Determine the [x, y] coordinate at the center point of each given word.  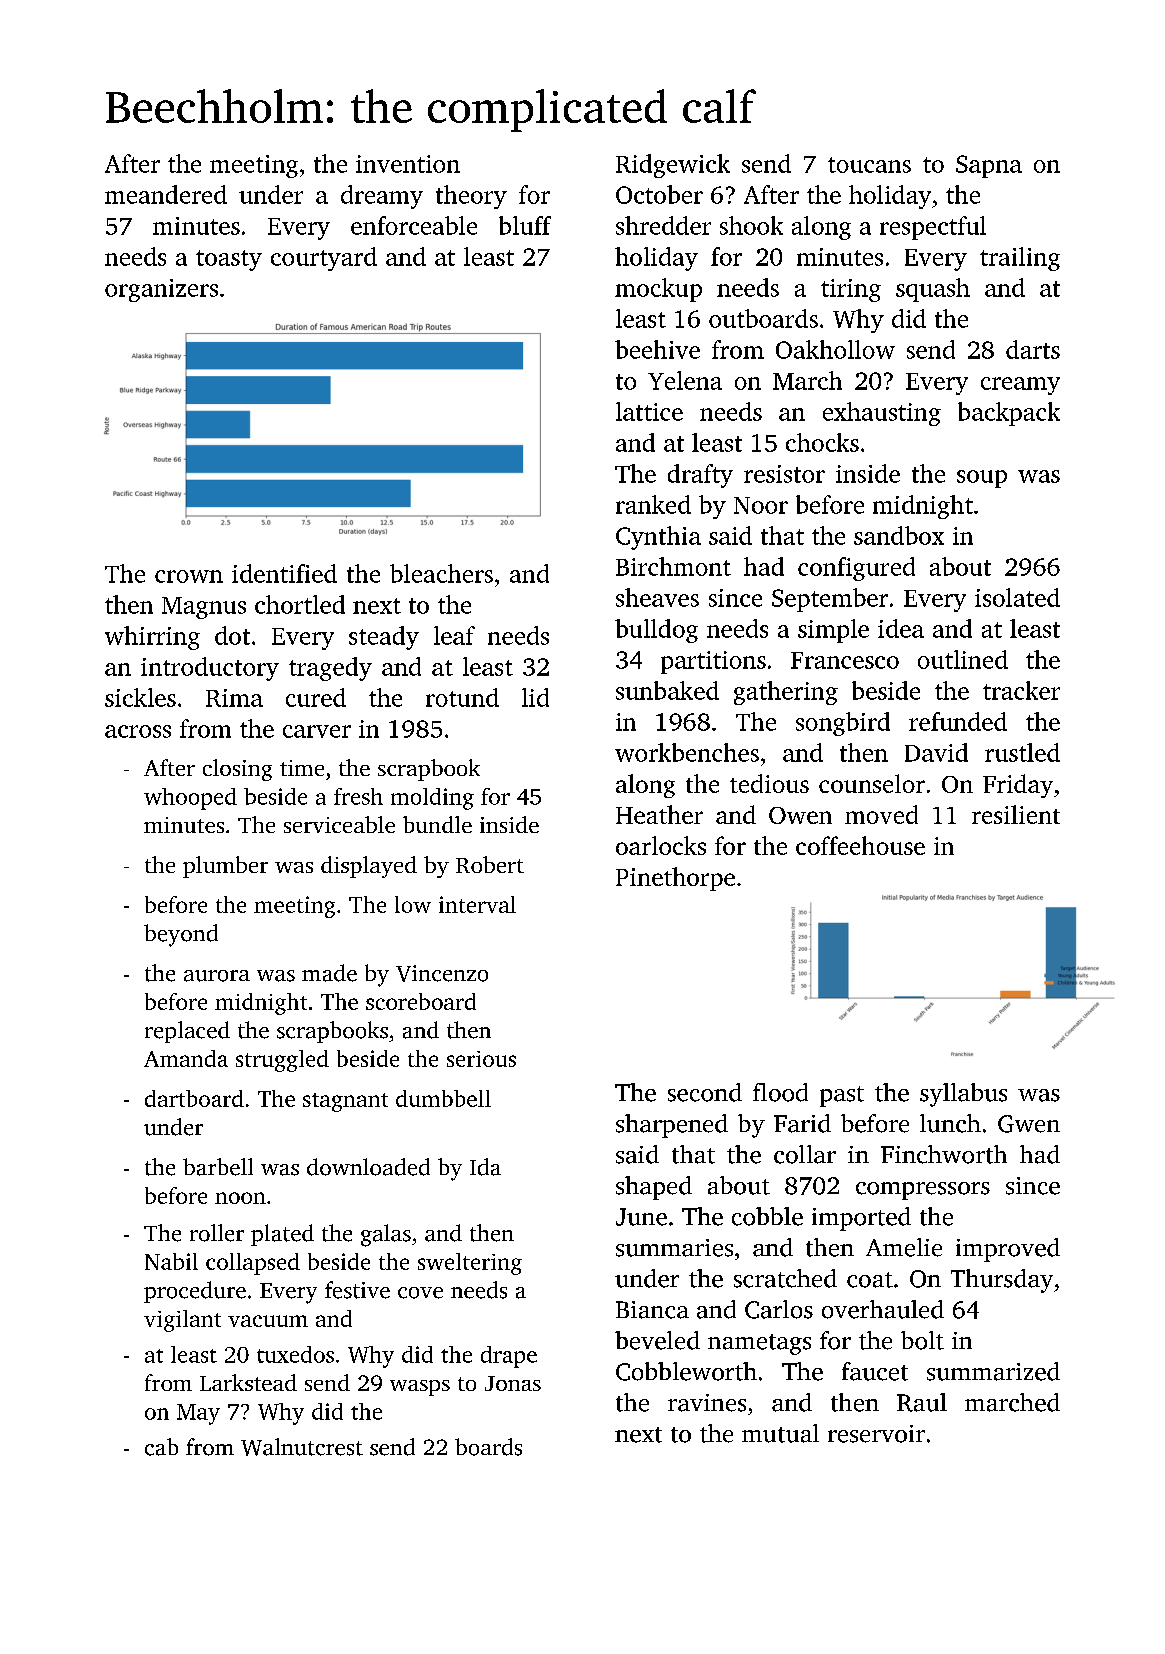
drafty [700, 476]
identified [284, 573]
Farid [802, 1123]
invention [408, 164]
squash [933, 290]
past [842, 1096]
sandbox [899, 535]
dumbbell [443, 1098]
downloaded [368, 1167]
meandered [166, 194]
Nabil [171, 1261]
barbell [218, 1167]
